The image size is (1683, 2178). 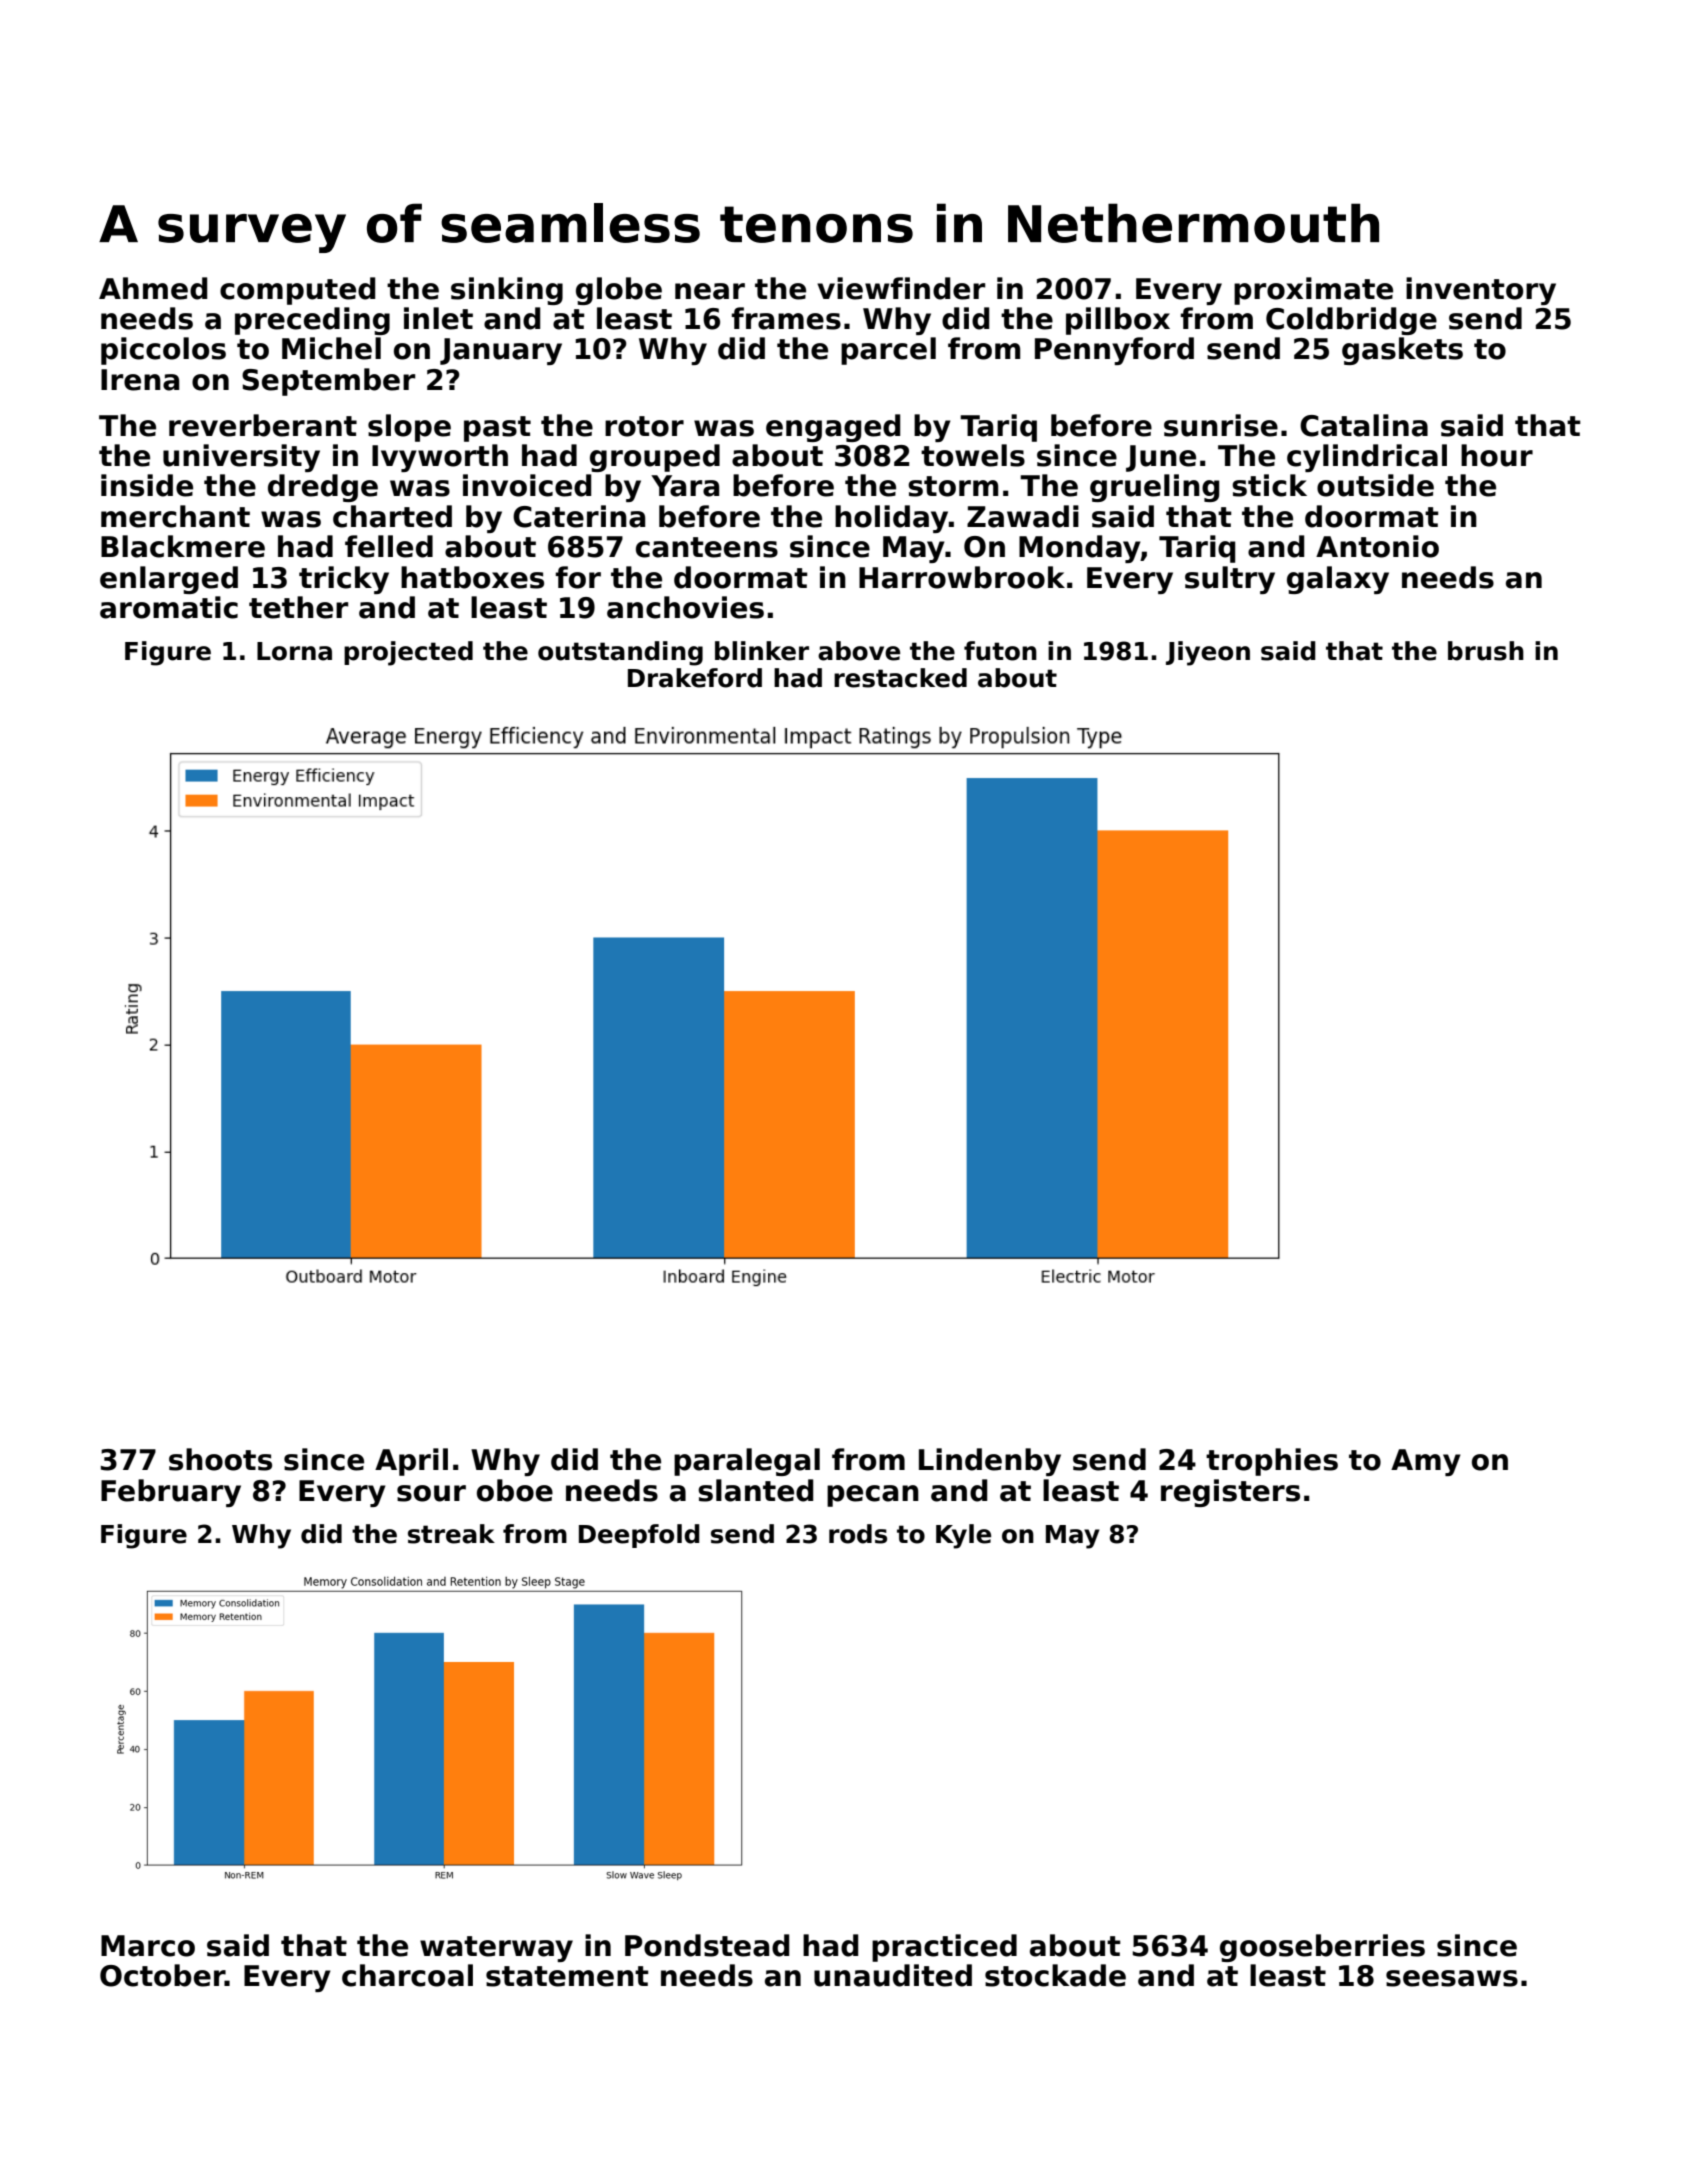 What do you see at coordinates (1272, 1462) in the screenshot?
I see `trophies` at bounding box center [1272, 1462].
